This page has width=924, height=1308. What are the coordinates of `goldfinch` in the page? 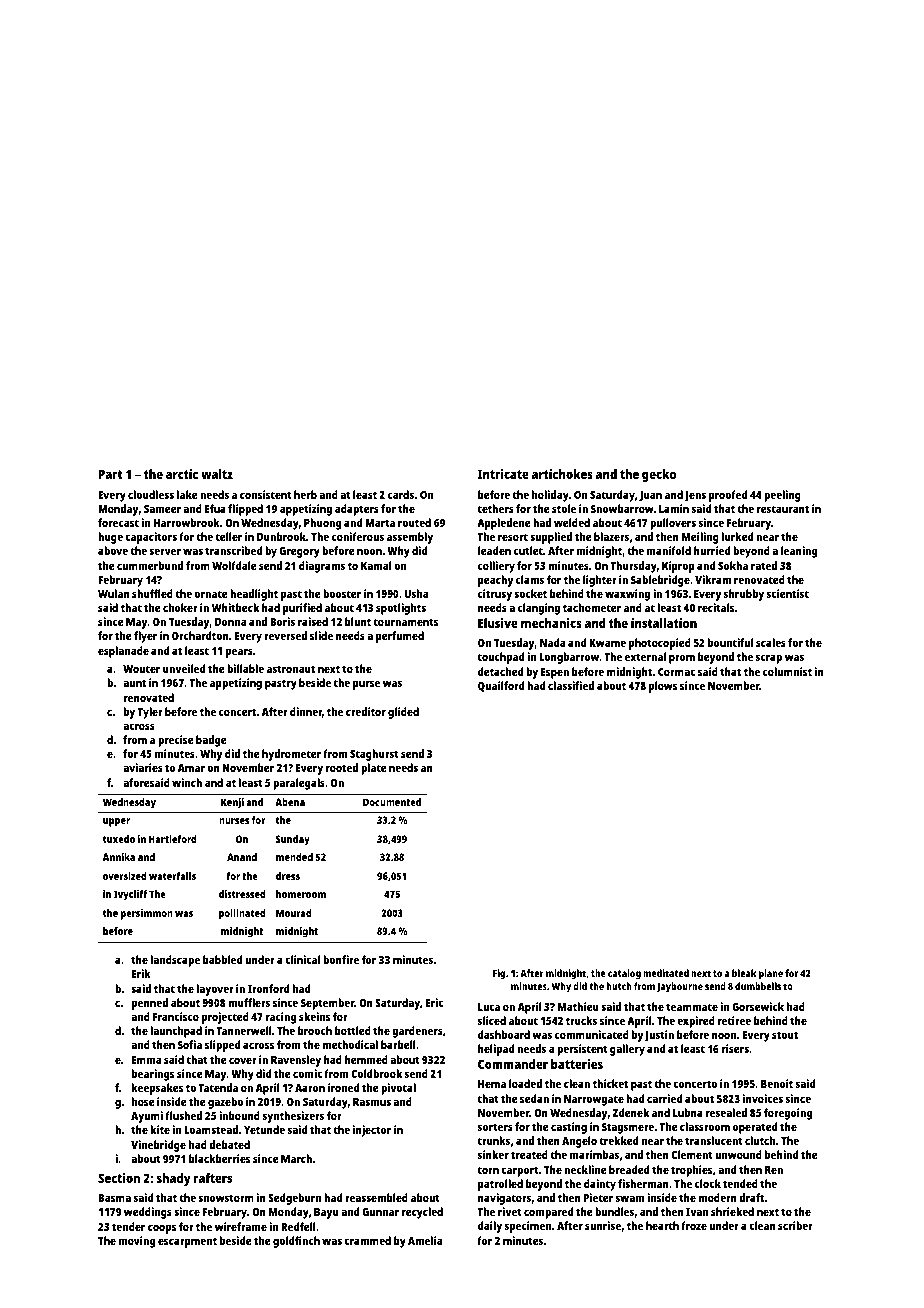 It's located at (296, 1242).
